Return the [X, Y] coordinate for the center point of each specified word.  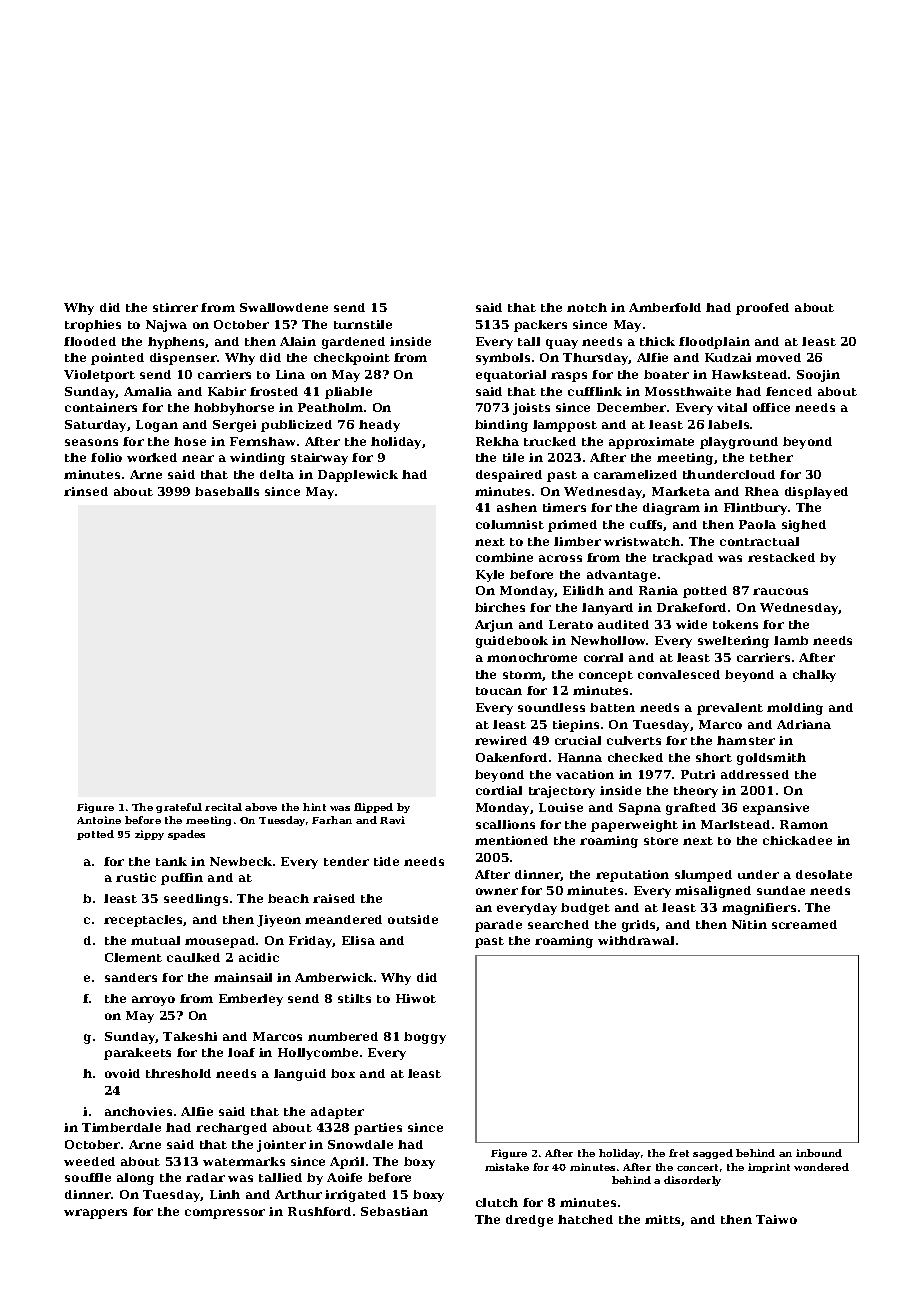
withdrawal [636, 940]
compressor [225, 1214]
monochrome [532, 657]
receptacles [144, 921]
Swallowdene [284, 307]
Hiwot [416, 998]
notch [587, 307]
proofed [762, 309]
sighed [804, 526]
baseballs [227, 491]
